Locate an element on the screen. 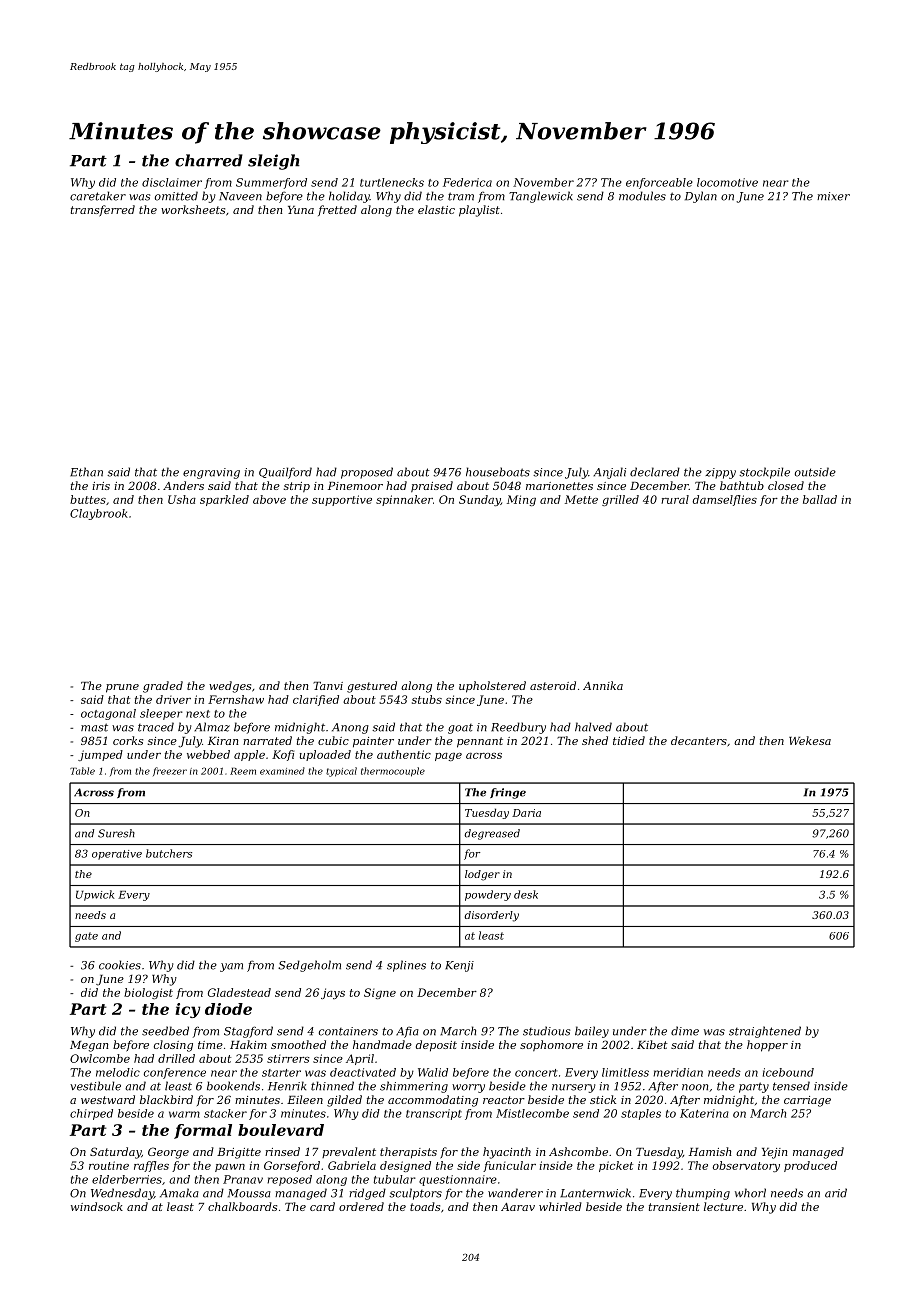 The width and height of the screenshot is (924, 1308). Ming is located at coordinates (521, 500).
